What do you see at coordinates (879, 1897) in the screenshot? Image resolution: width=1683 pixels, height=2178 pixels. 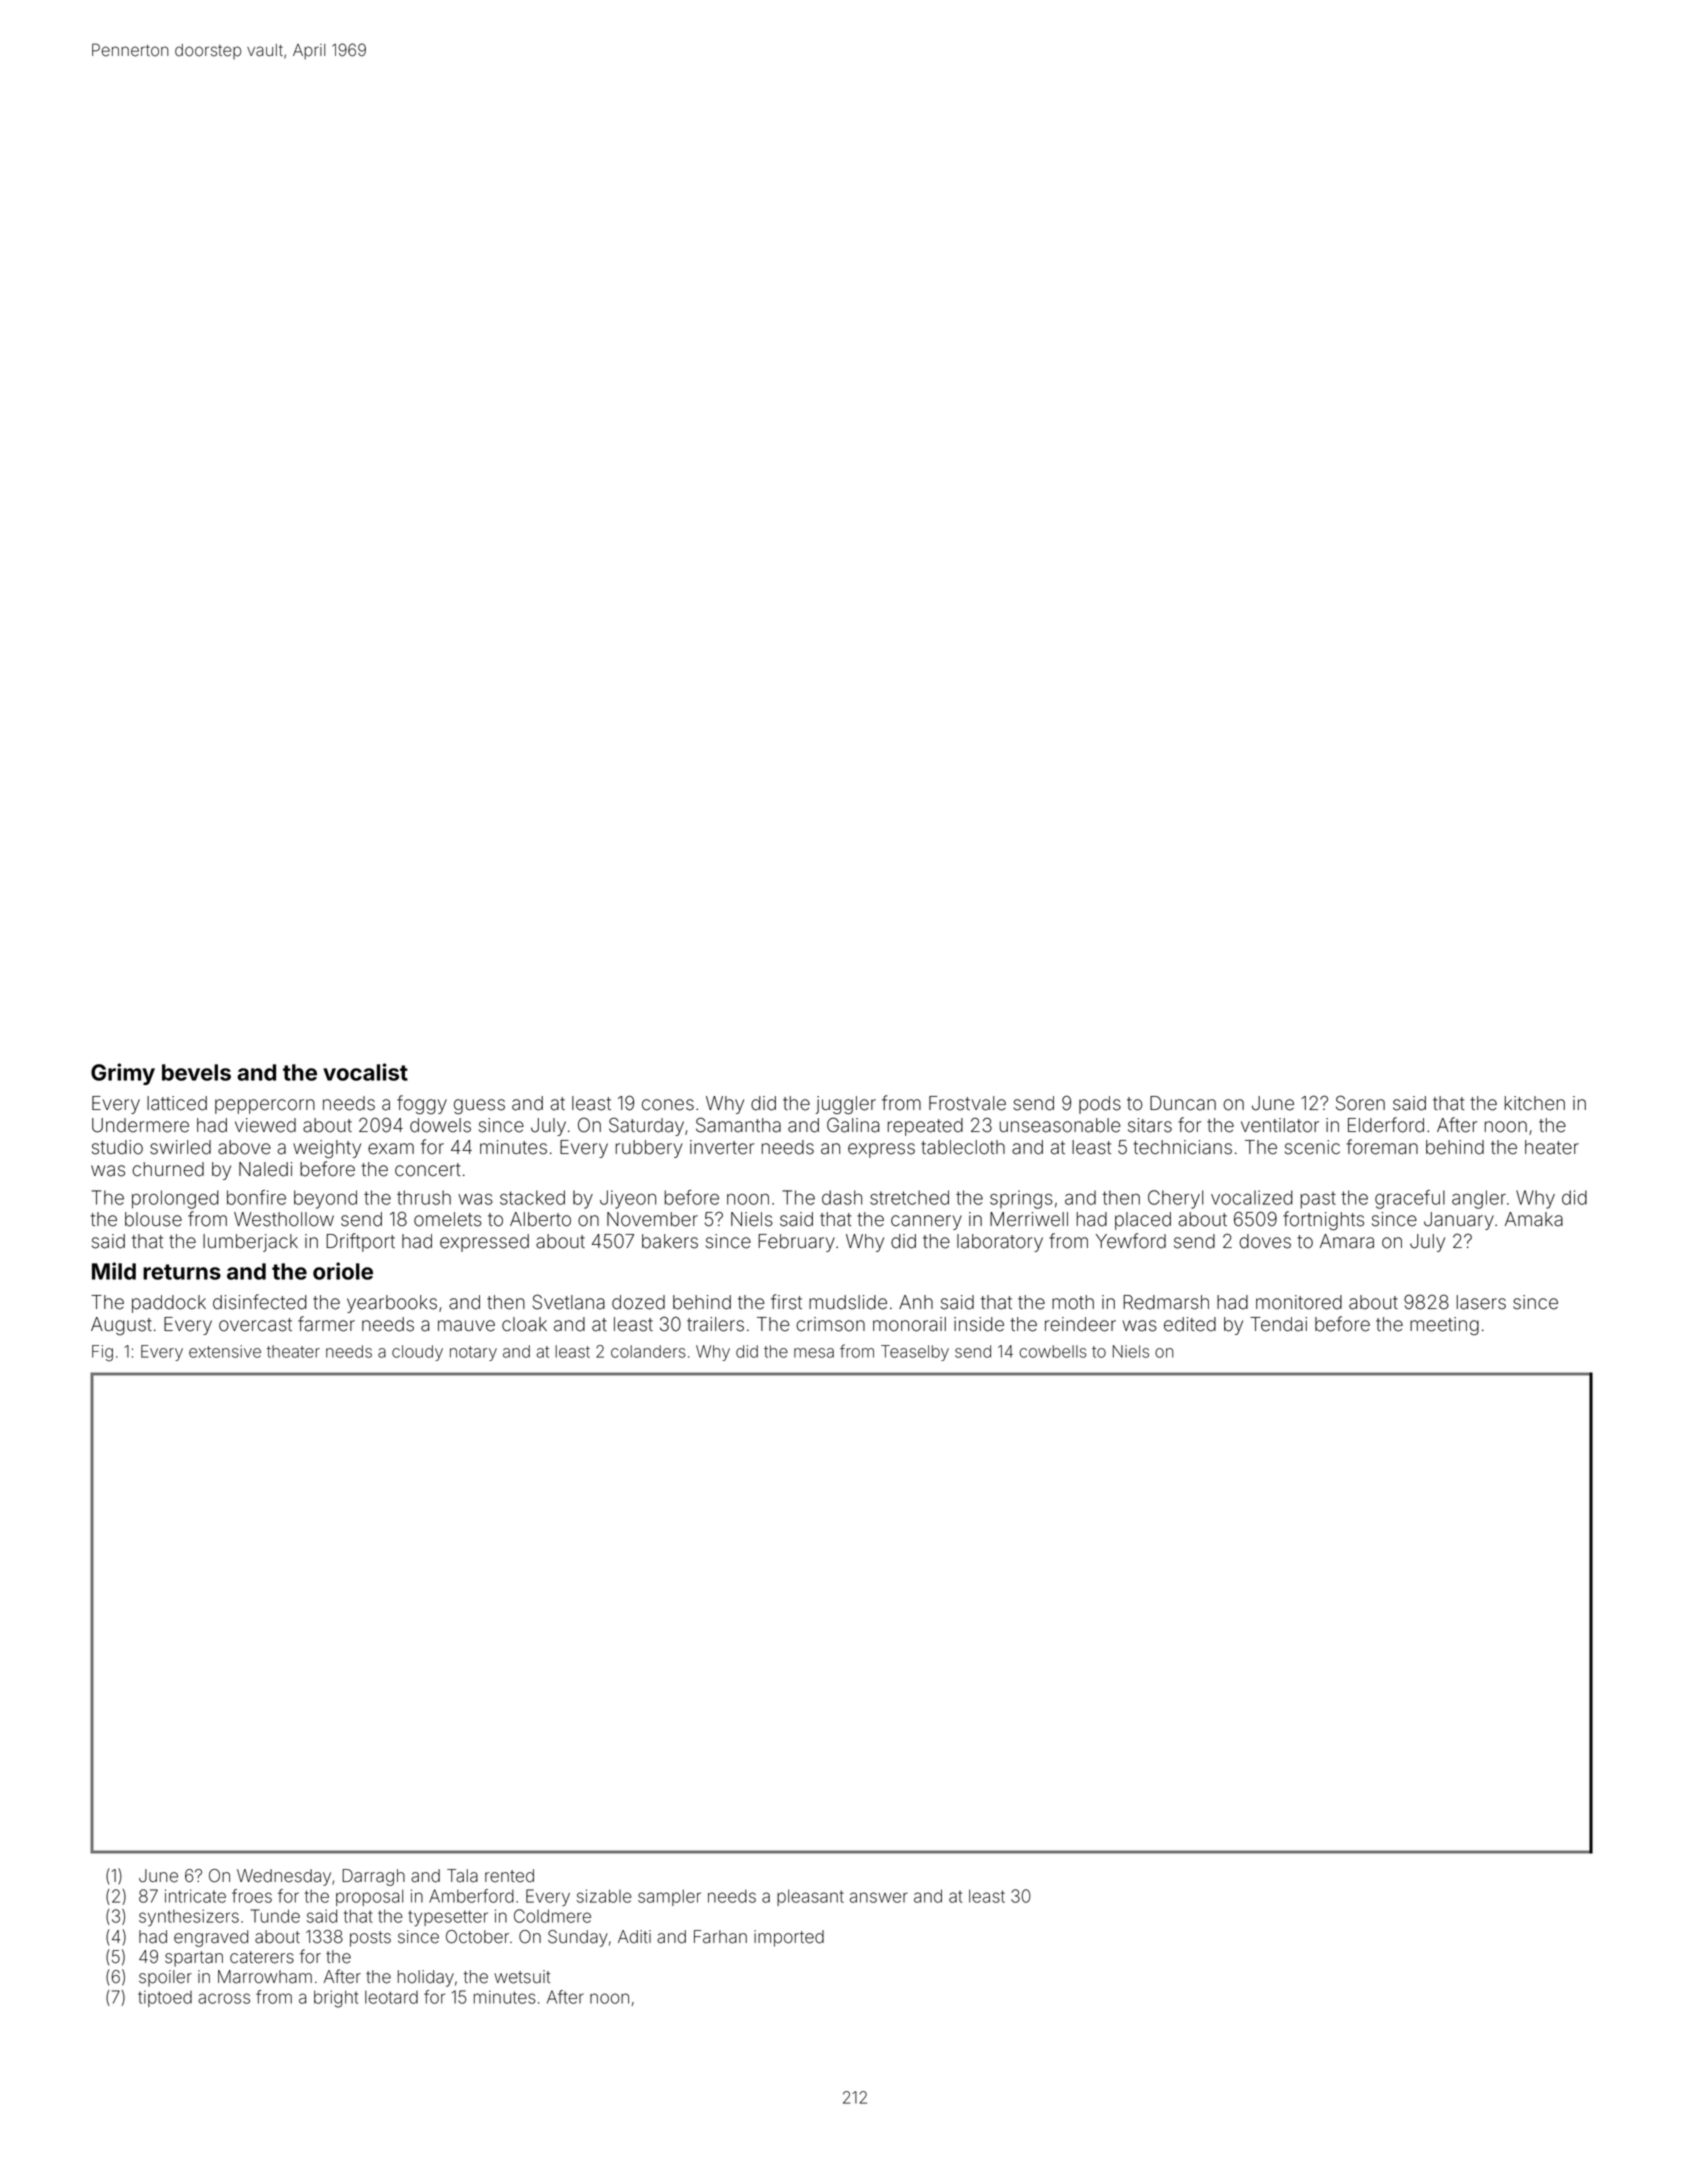 I see `answer` at bounding box center [879, 1897].
